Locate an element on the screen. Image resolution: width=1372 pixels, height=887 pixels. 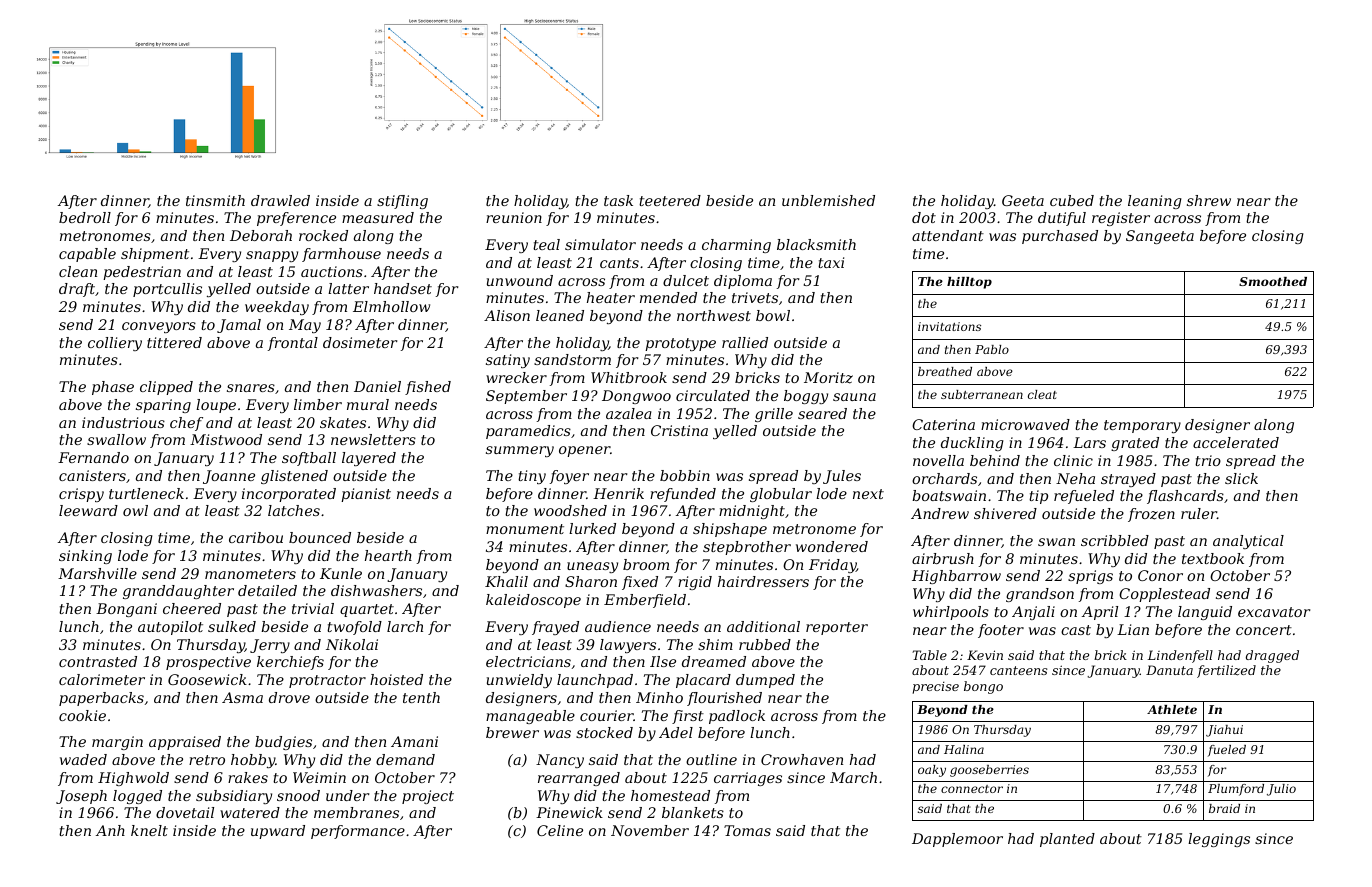
Julio is located at coordinates (1281, 790).
